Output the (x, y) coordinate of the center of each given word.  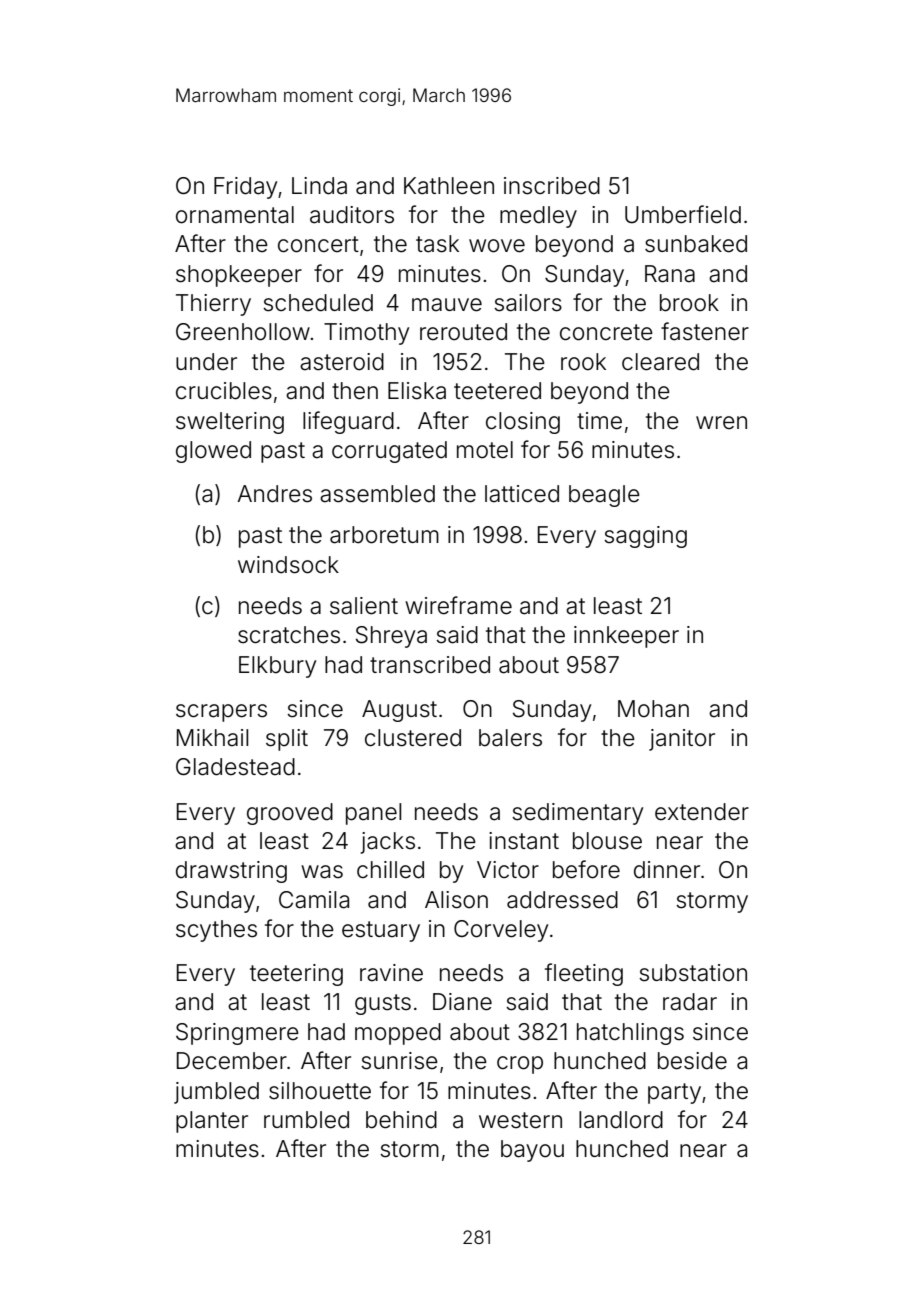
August (399, 711)
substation (693, 973)
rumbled (306, 1120)
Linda (319, 186)
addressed (562, 900)
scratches (289, 635)
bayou (532, 1151)
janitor (682, 740)
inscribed (552, 186)
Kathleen (449, 186)
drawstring (231, 872)
